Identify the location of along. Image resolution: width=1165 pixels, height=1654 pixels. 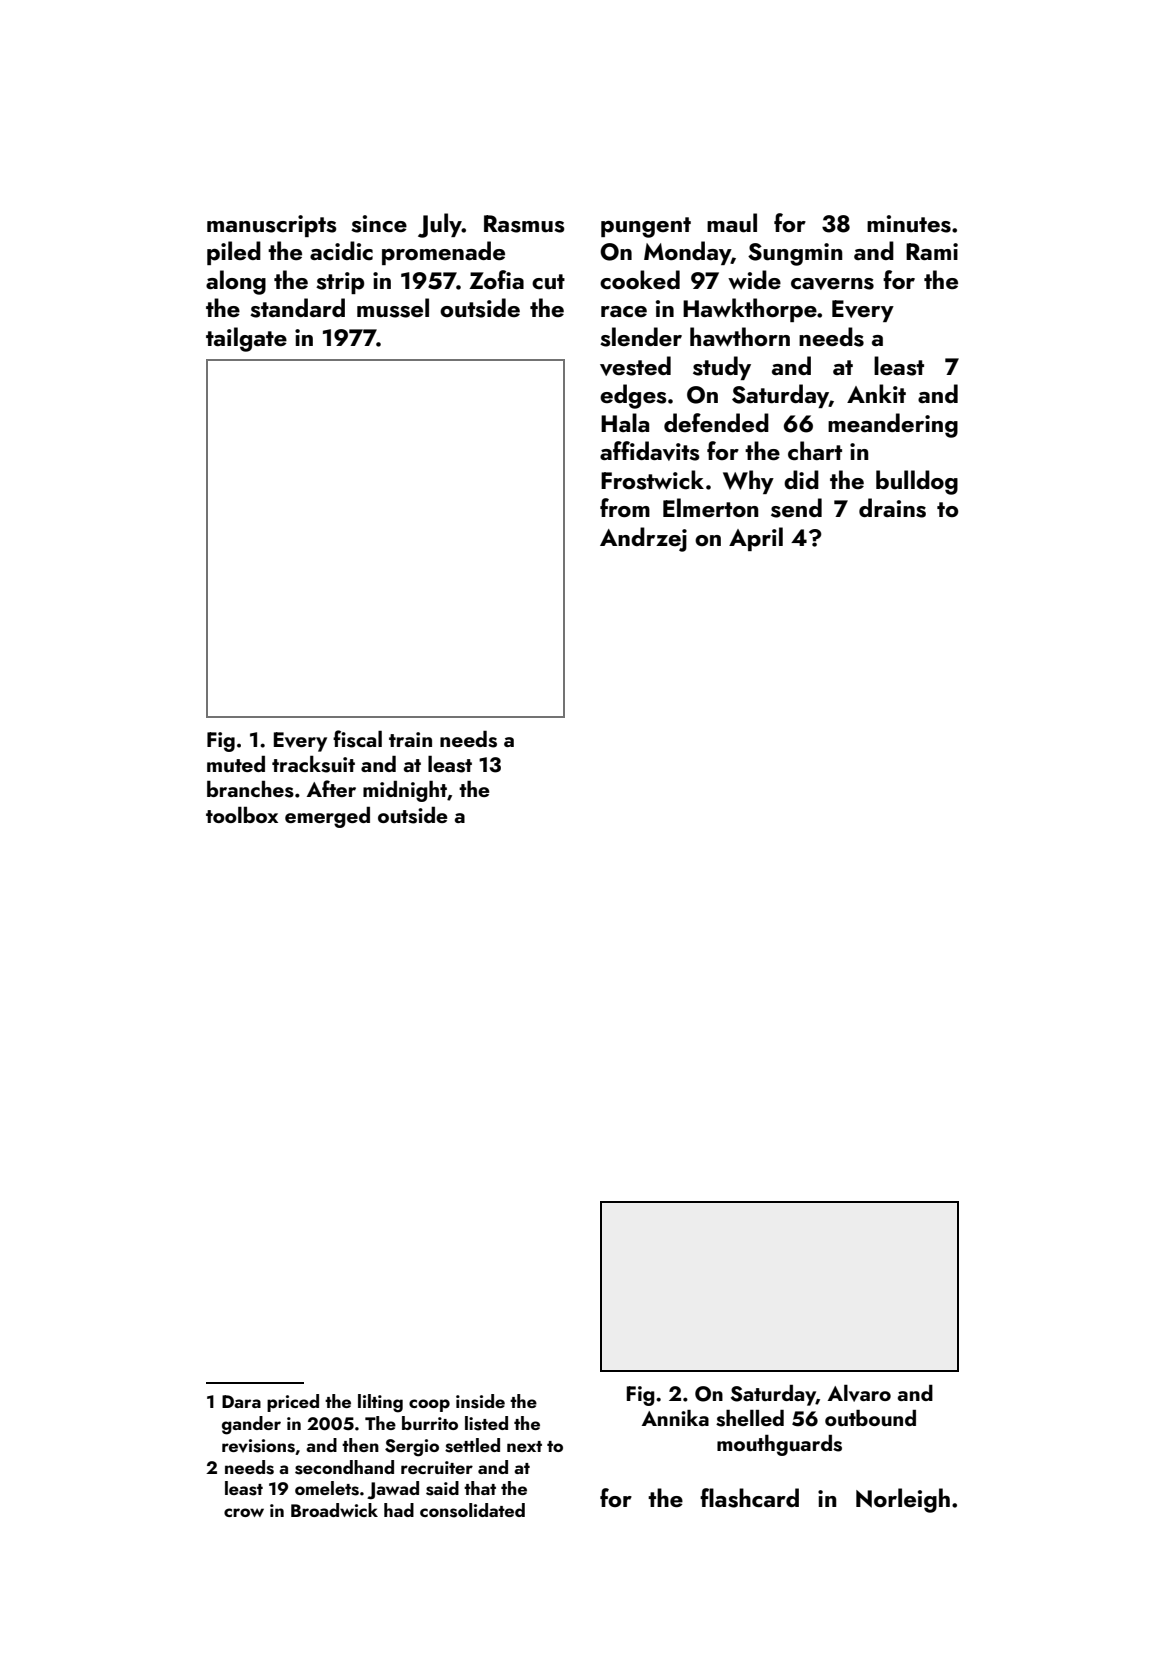
(236, 282).
